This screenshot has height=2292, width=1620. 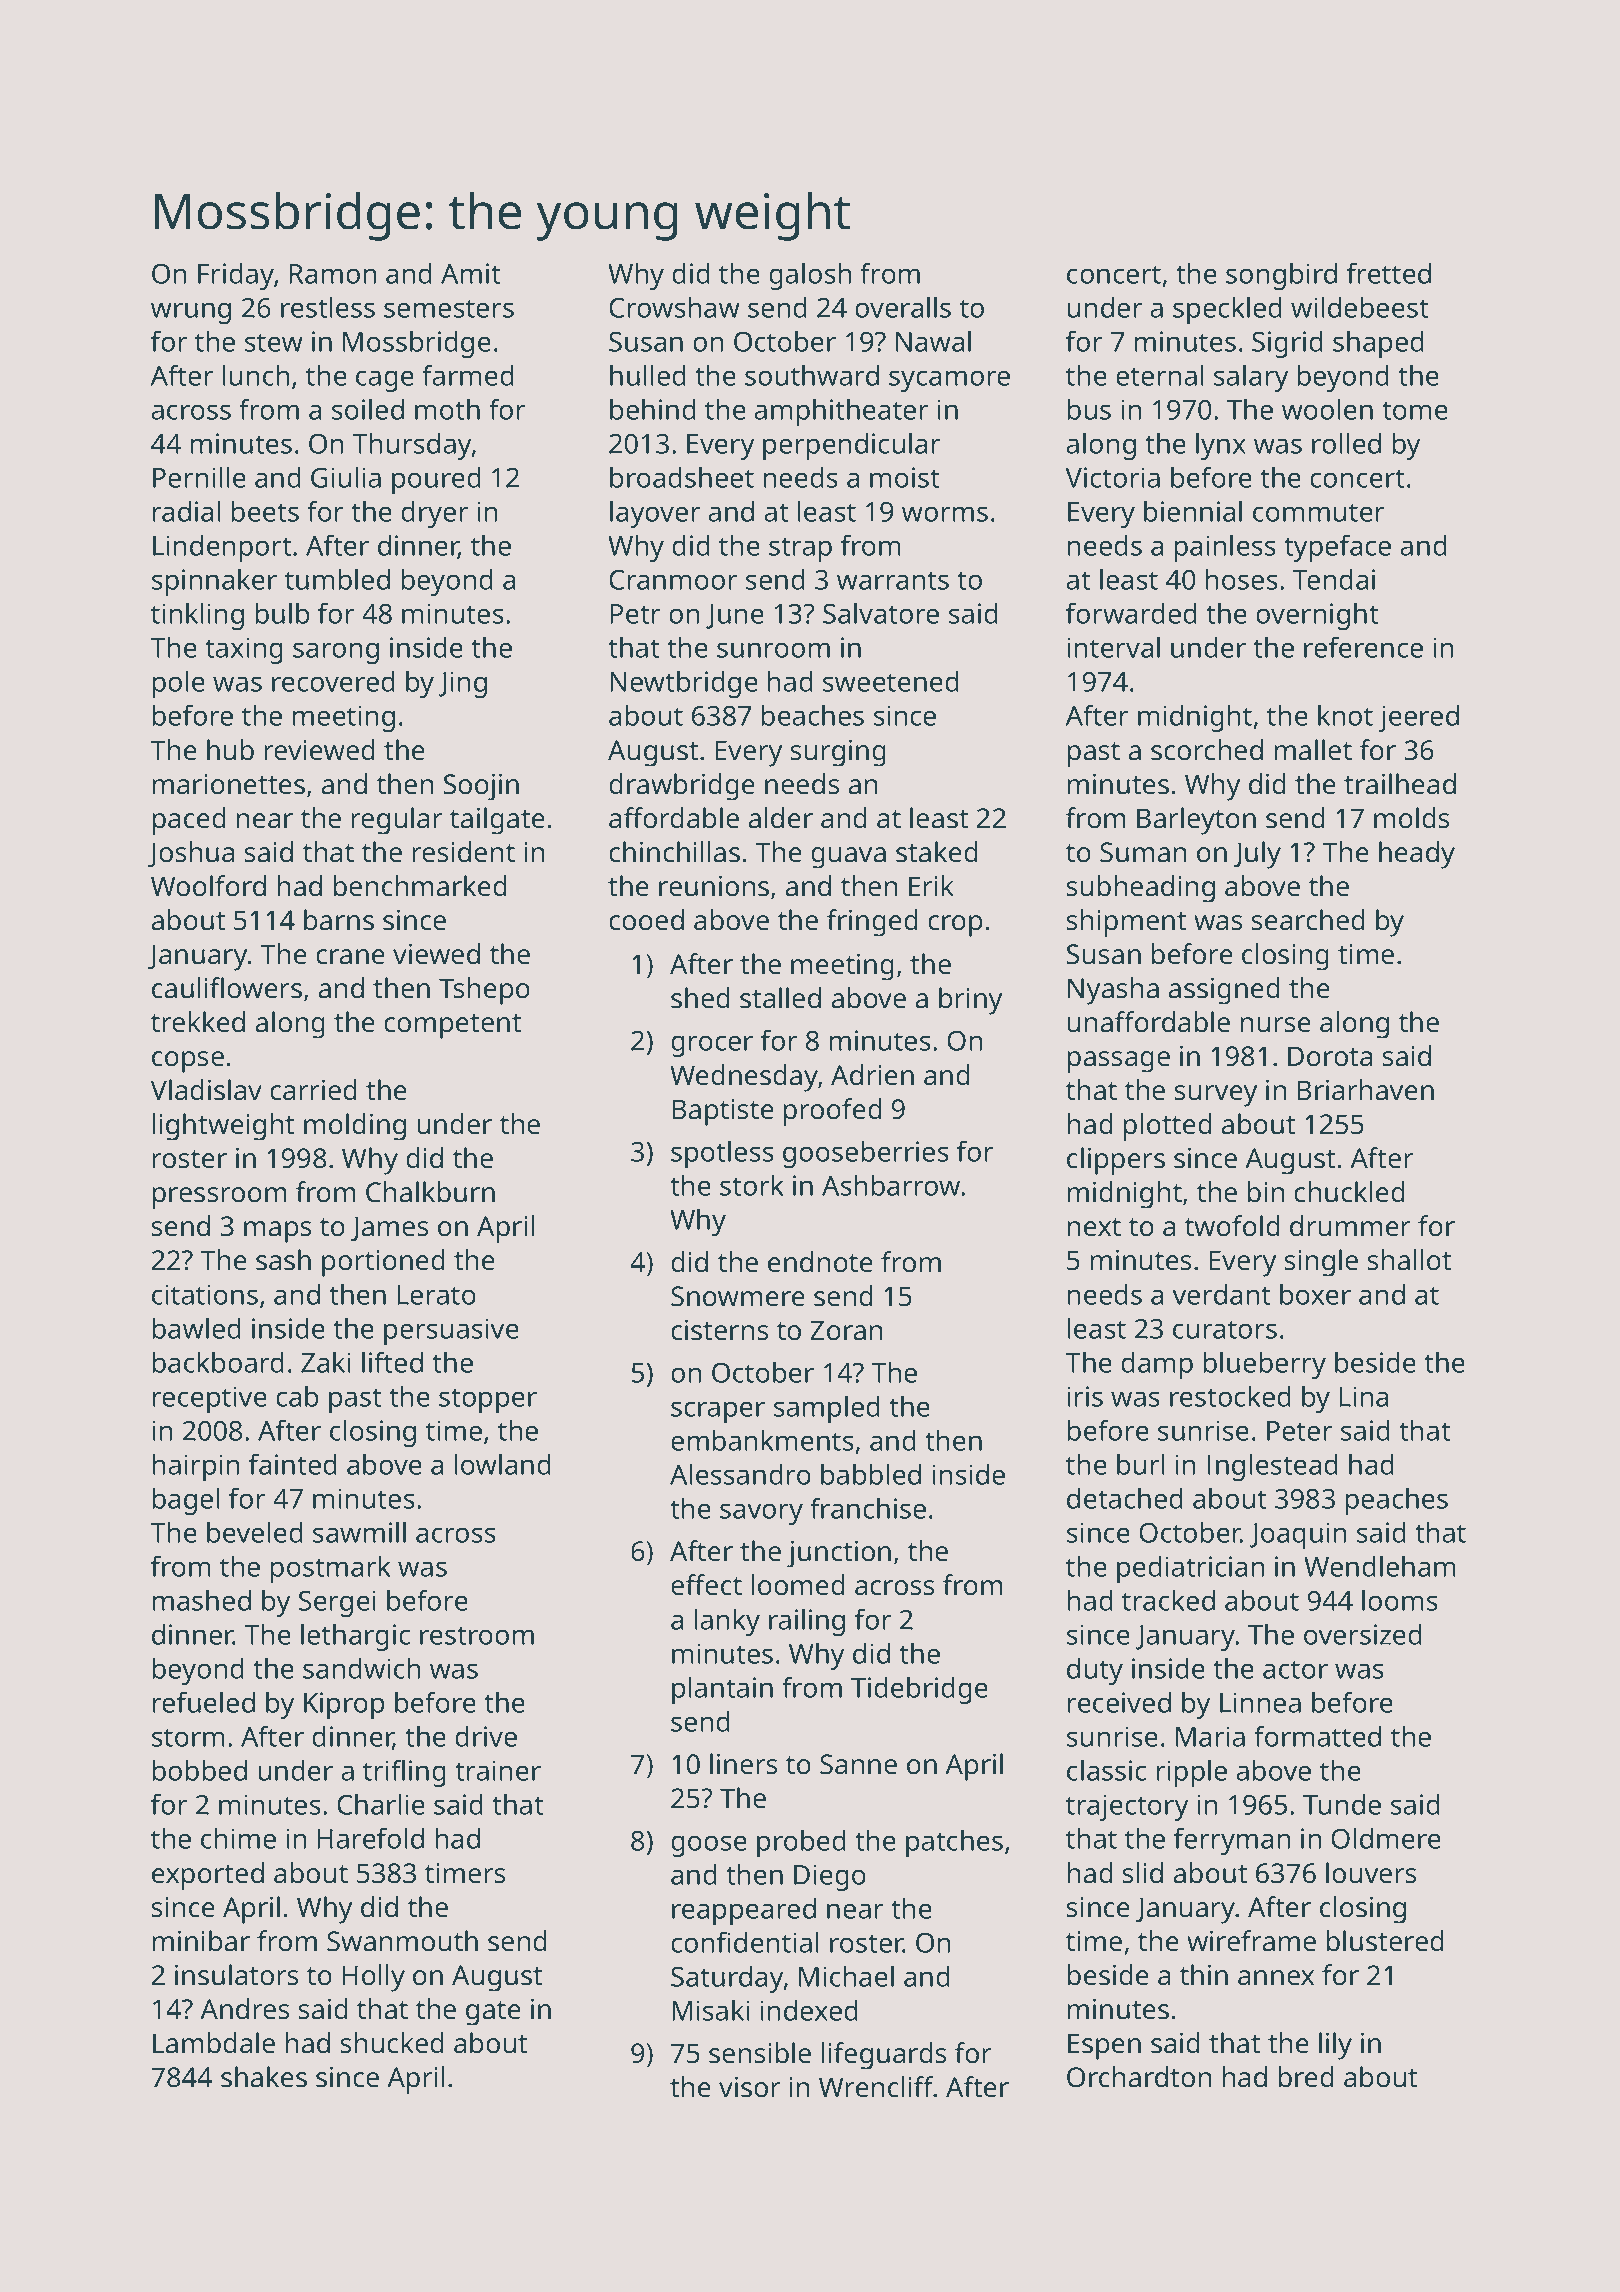 What do you see at coordinates (452, 1026) in the screenshot?
I see `competent` at bounding box center [452, 1026].
